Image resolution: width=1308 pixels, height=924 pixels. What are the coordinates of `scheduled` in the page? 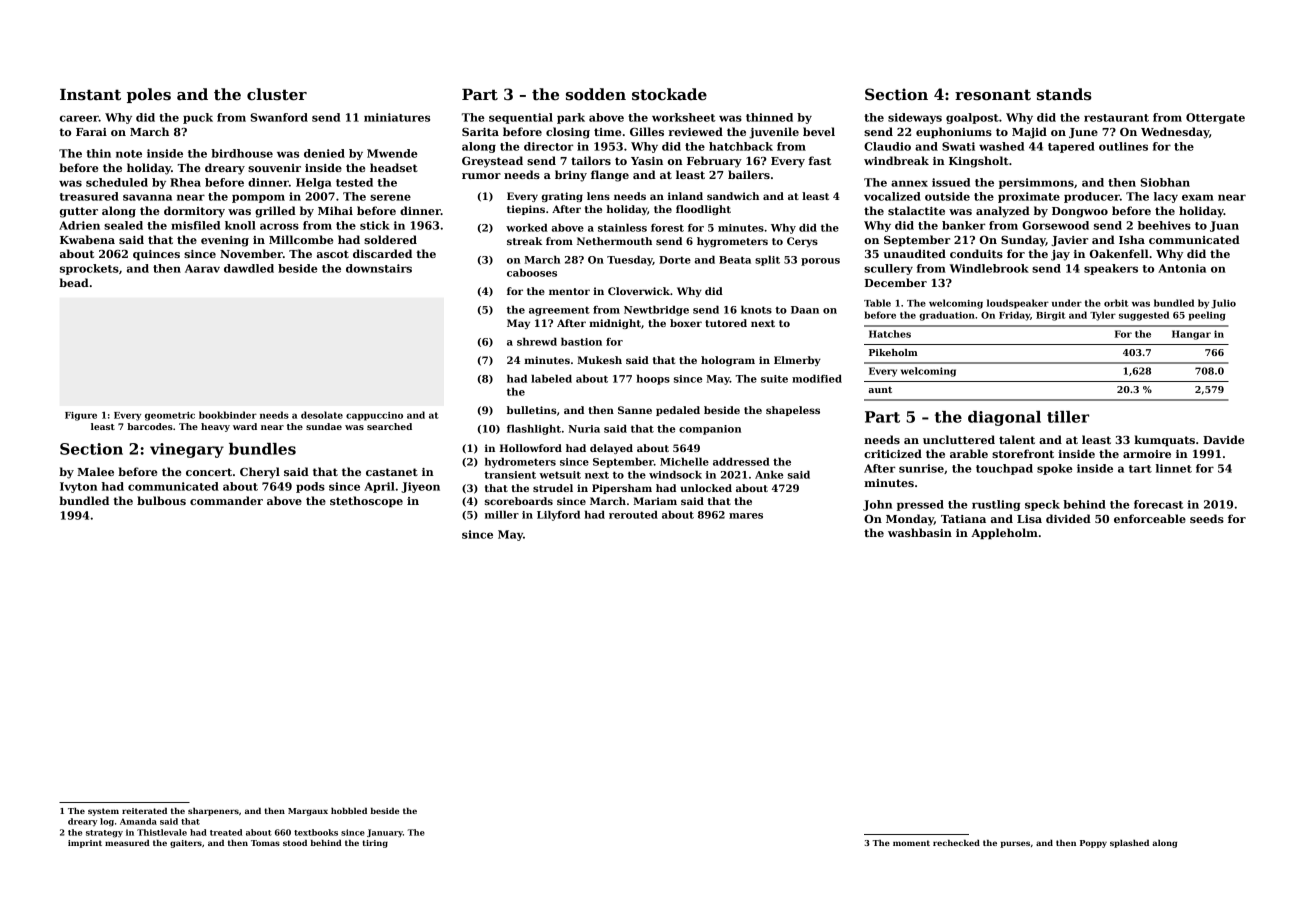 It's located at (117, 182).
